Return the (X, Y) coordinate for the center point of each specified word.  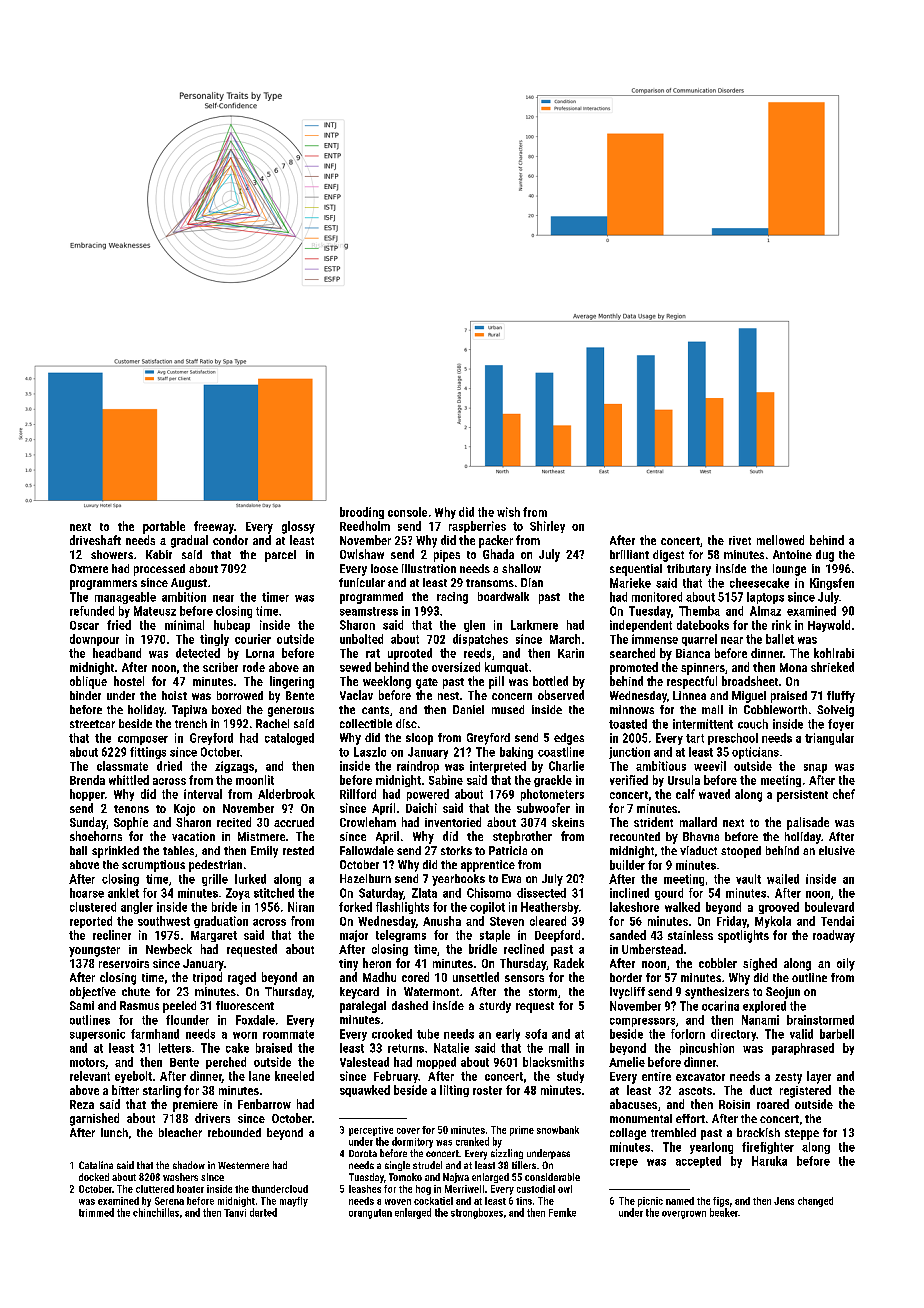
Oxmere (89, 568)
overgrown (684, 1215)
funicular (362, 582)
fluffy (841, 697)
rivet (740, 540)
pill (496, 682)
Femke (562, 1212)
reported (91, 922)
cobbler (718, 963)
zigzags (234, 767)
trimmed (96, 1212)
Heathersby (550, 908)
